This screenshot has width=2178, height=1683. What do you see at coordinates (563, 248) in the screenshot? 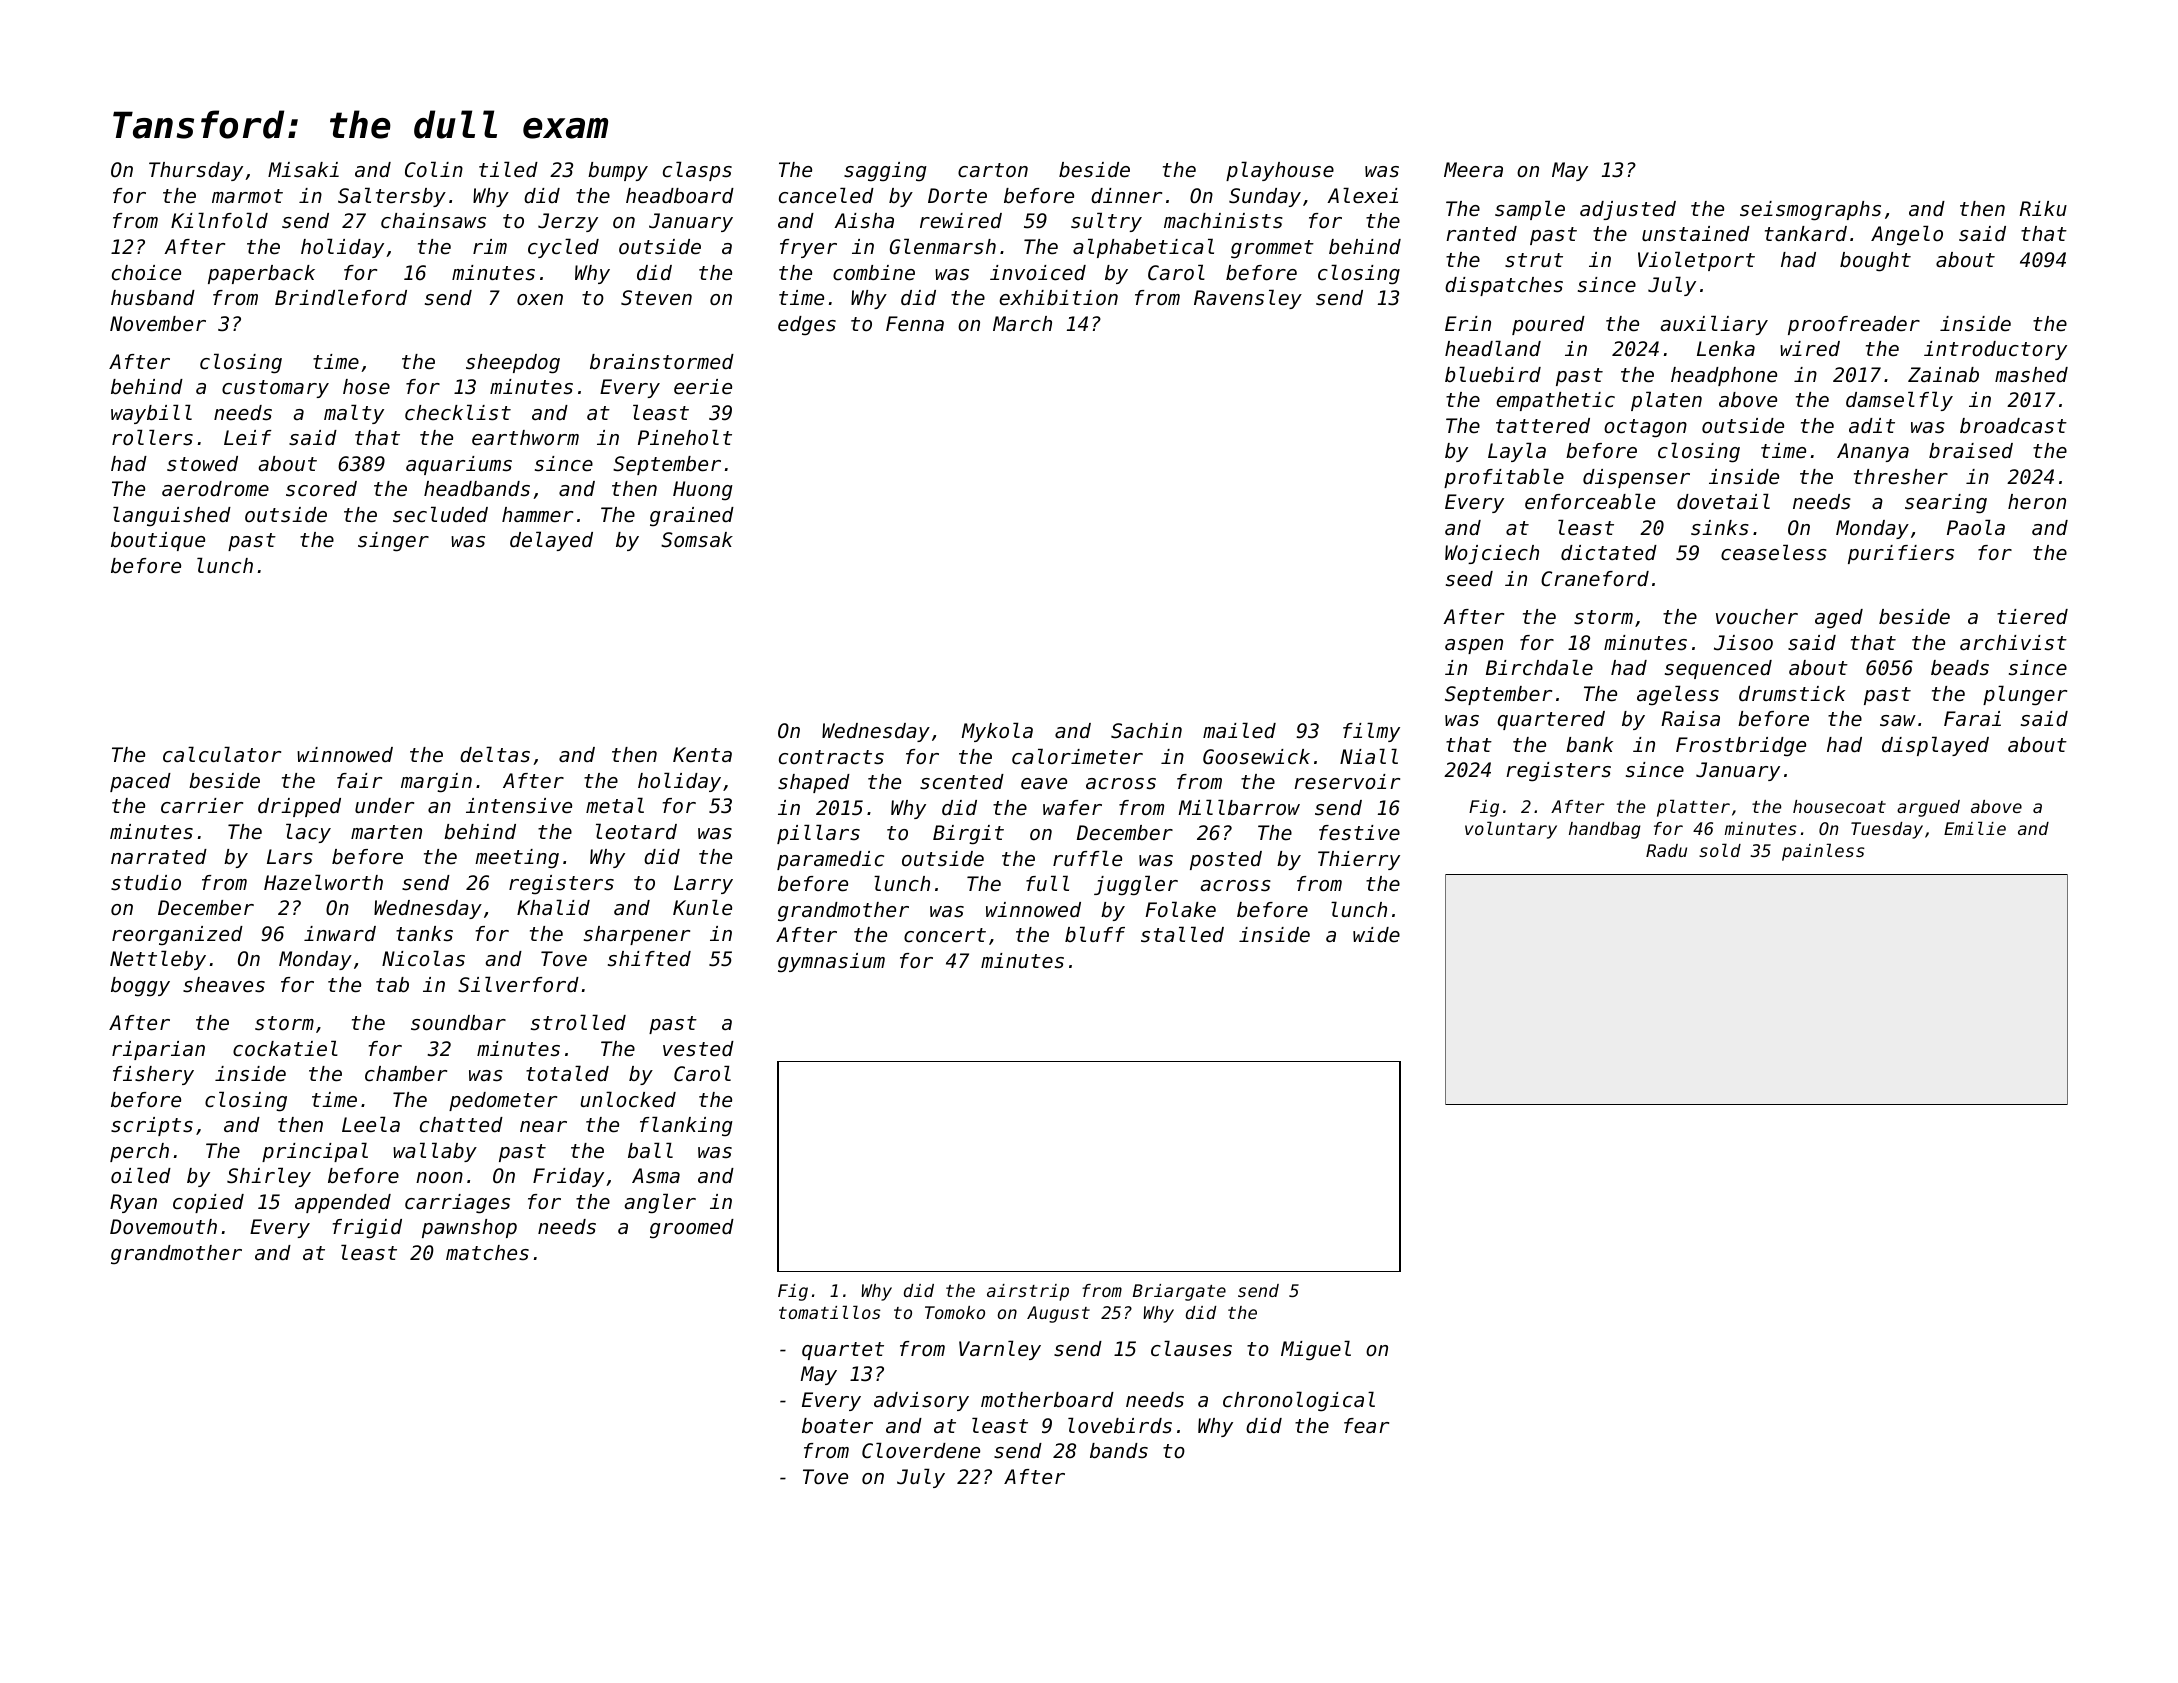
I see `cycled` at bounding box center [563, 248].
